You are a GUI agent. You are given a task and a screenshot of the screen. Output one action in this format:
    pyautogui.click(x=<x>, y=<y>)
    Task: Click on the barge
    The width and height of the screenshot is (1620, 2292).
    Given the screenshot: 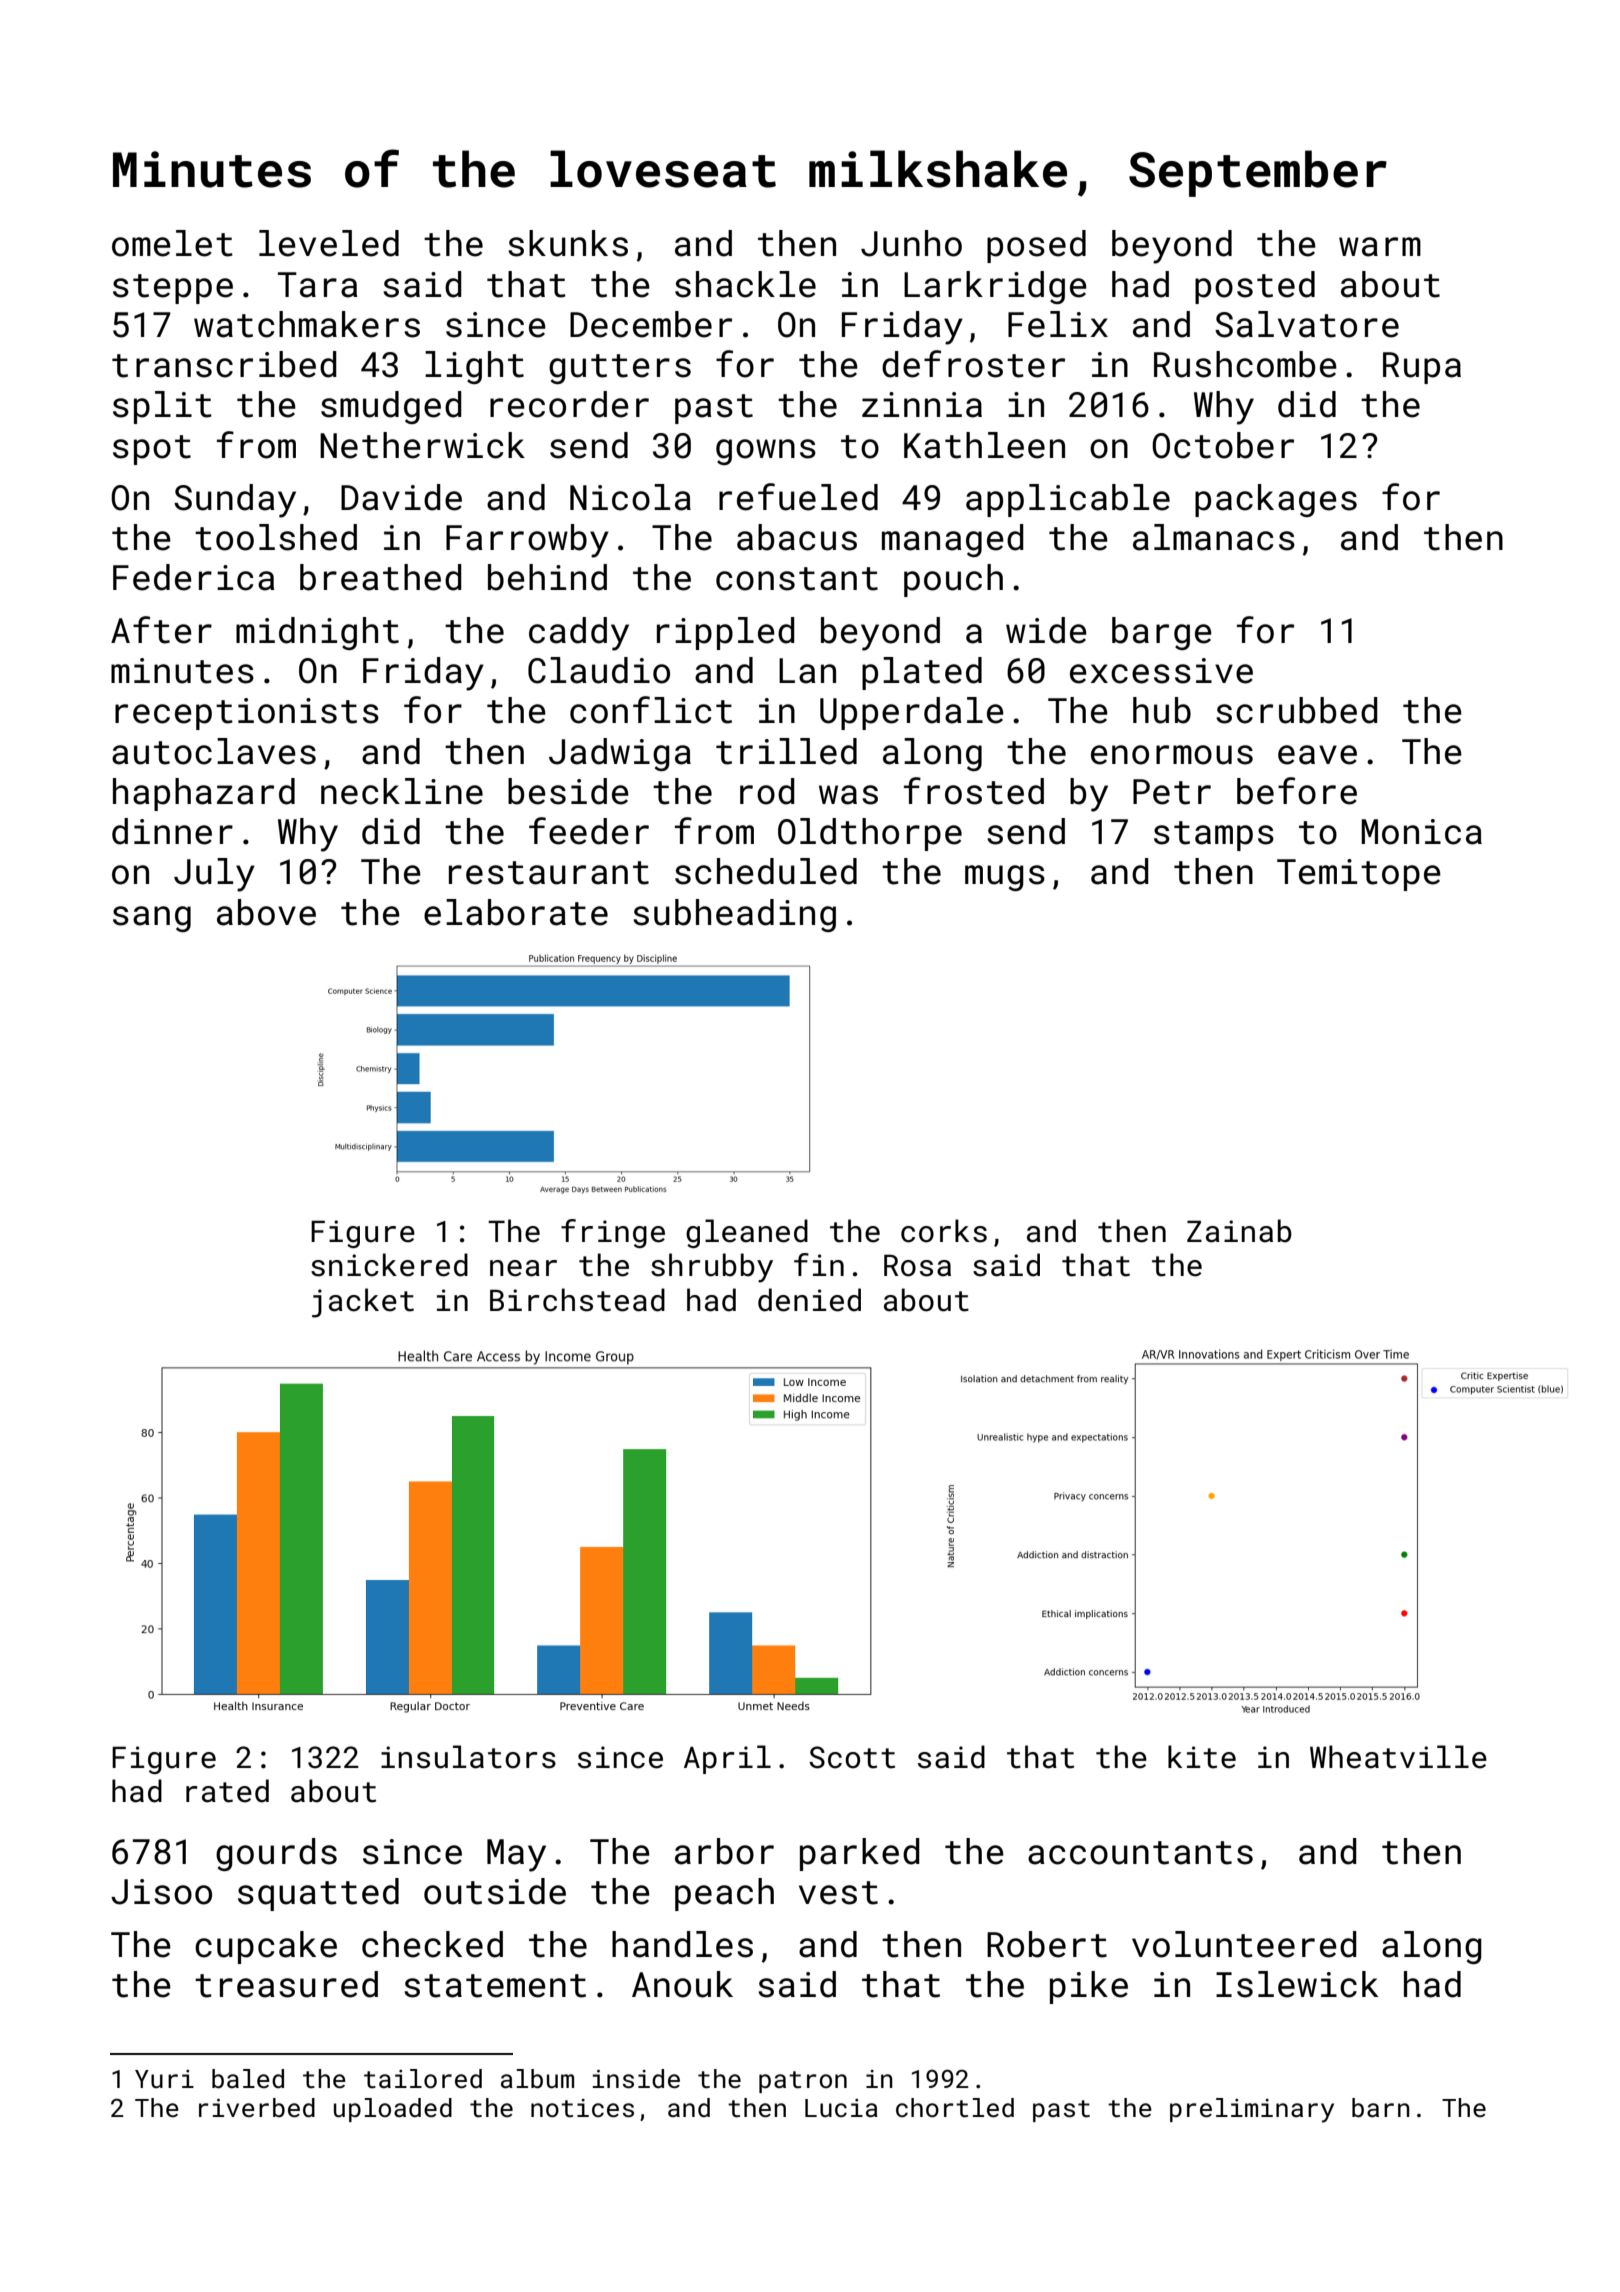 What is the action you would take?
    pyautogui.click(x=1162, y=633)
